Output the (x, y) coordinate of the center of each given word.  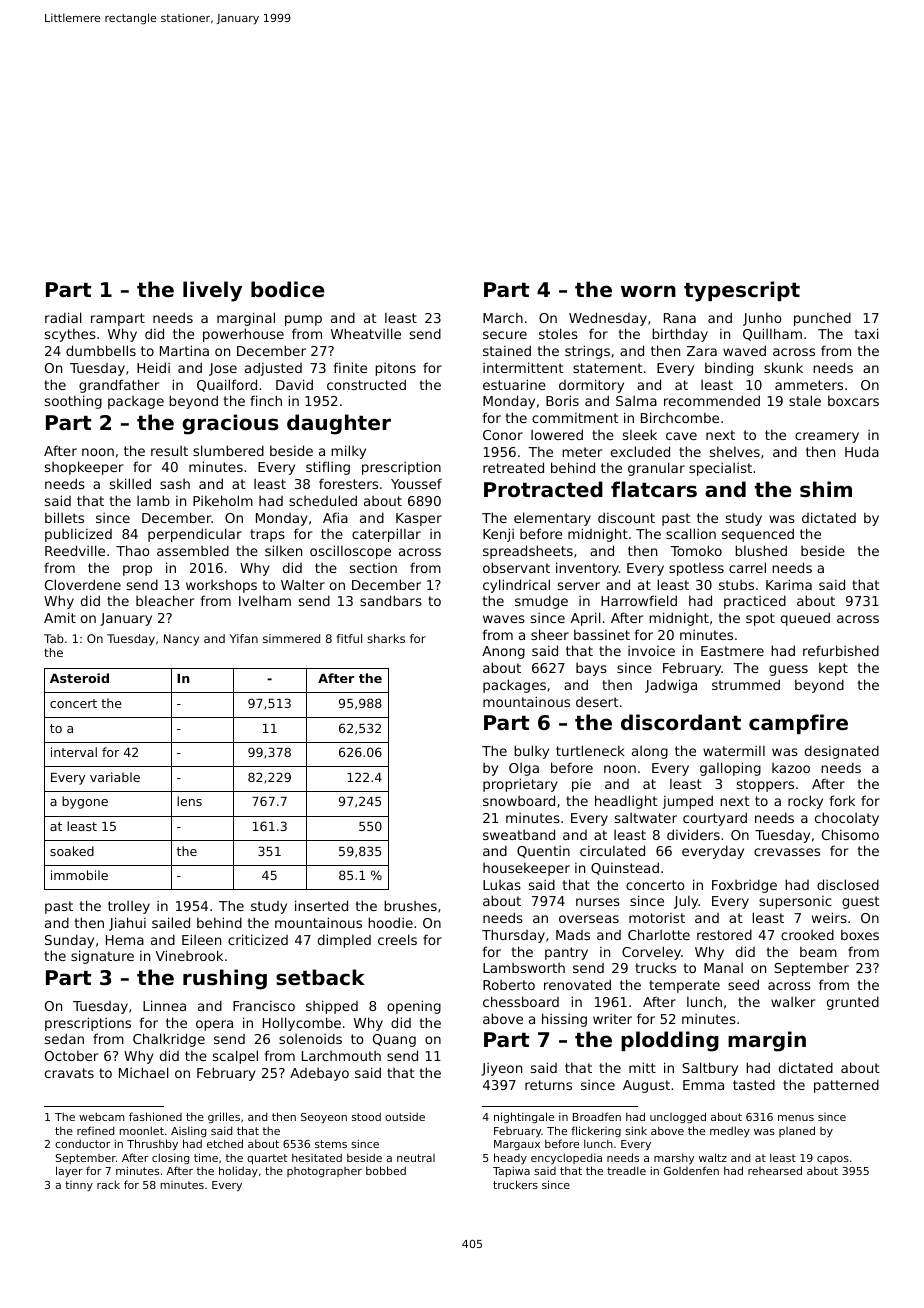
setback (320, 977)
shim (826, 489)
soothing (73, 402)
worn (648, 291)
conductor (82, 1143)
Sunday (69, 941)
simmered (291, 638)
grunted (853, 1003)
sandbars (391, 600)
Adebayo (319, 1074)
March (503, 317)
